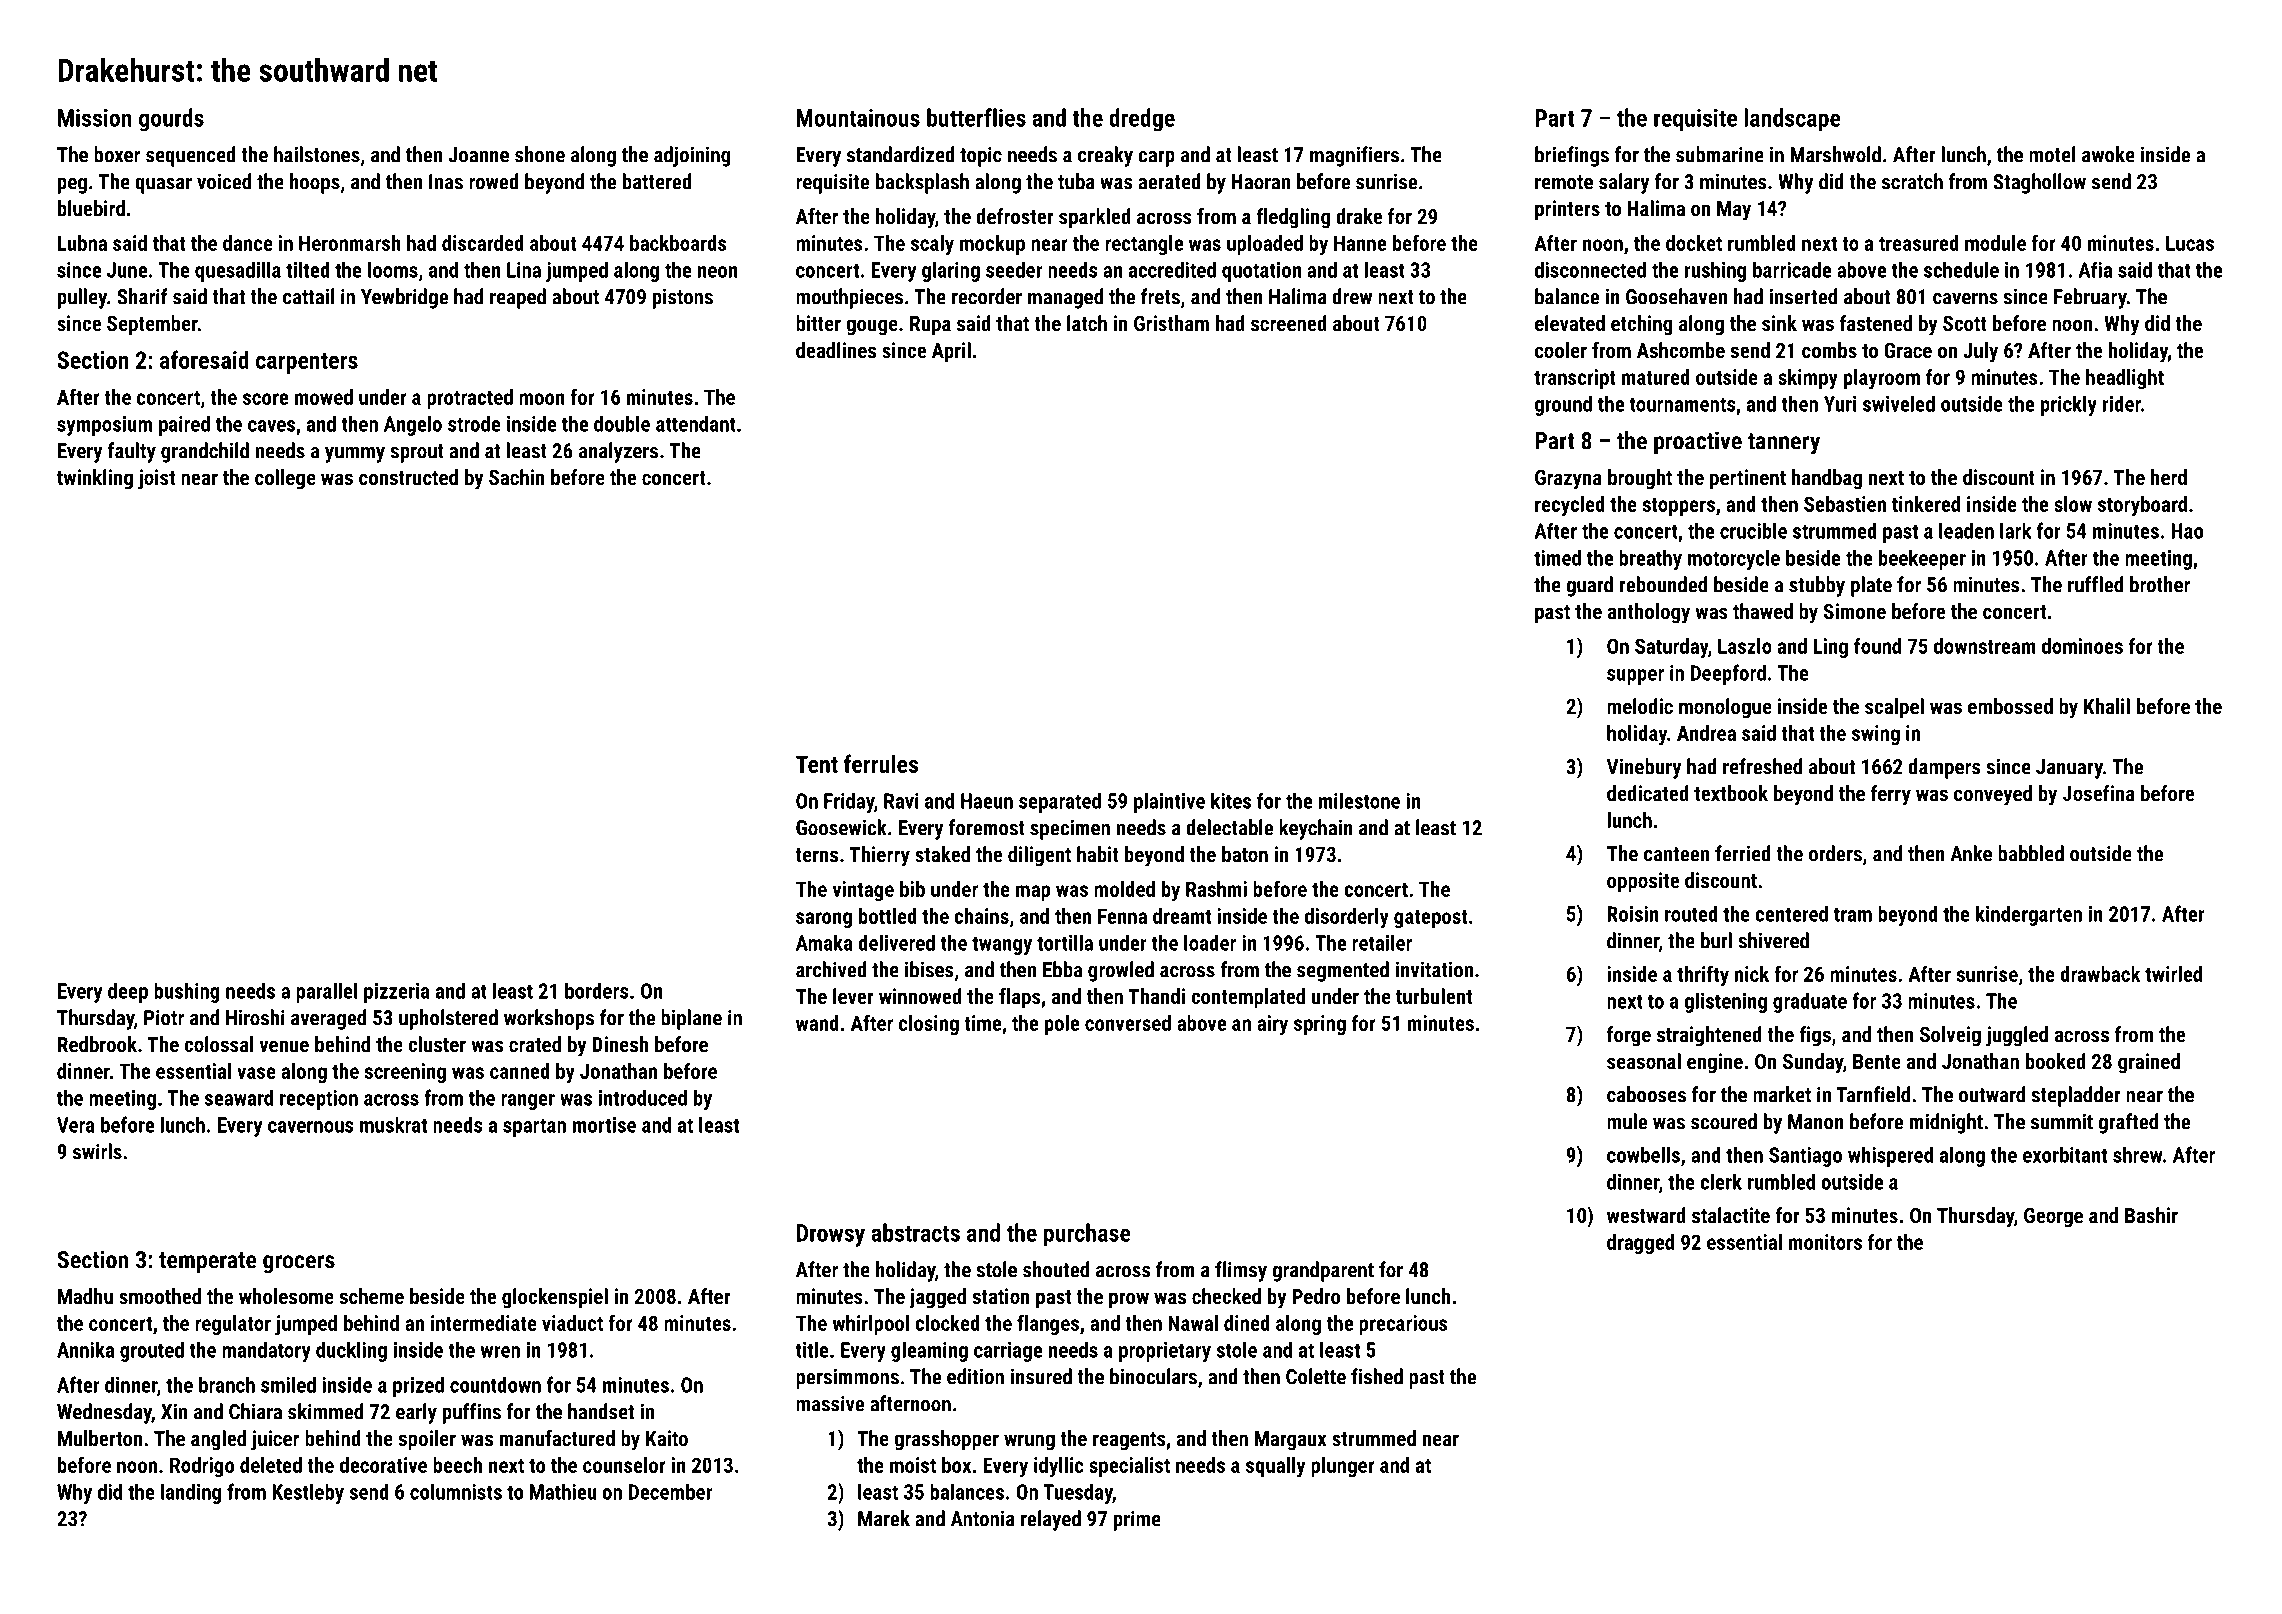  What do you see at coordinates (1650, 559) in the screenshot?
I see `breathy` at bounding box center [1650, 559].
